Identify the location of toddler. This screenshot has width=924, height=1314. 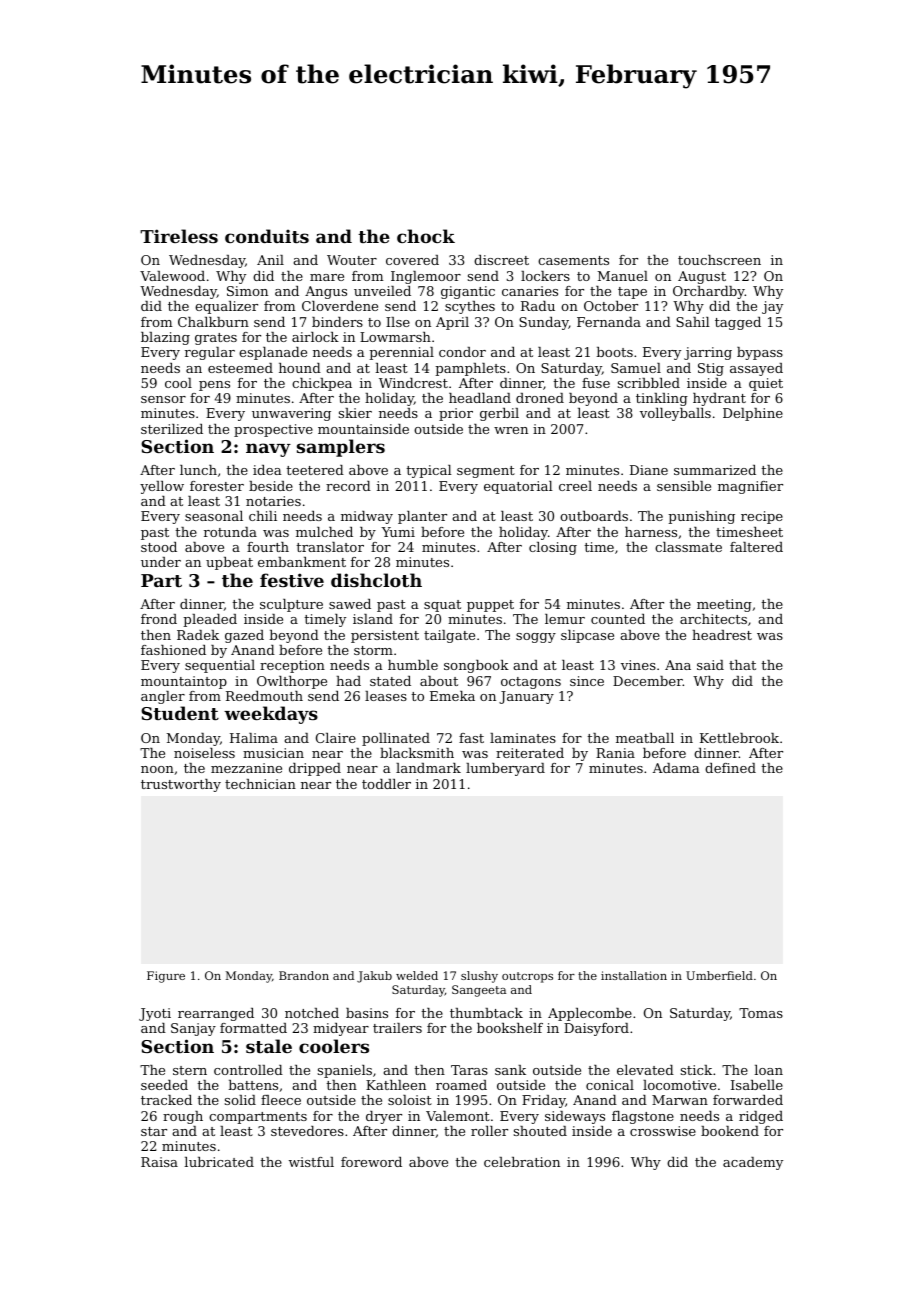
(386, 784).
